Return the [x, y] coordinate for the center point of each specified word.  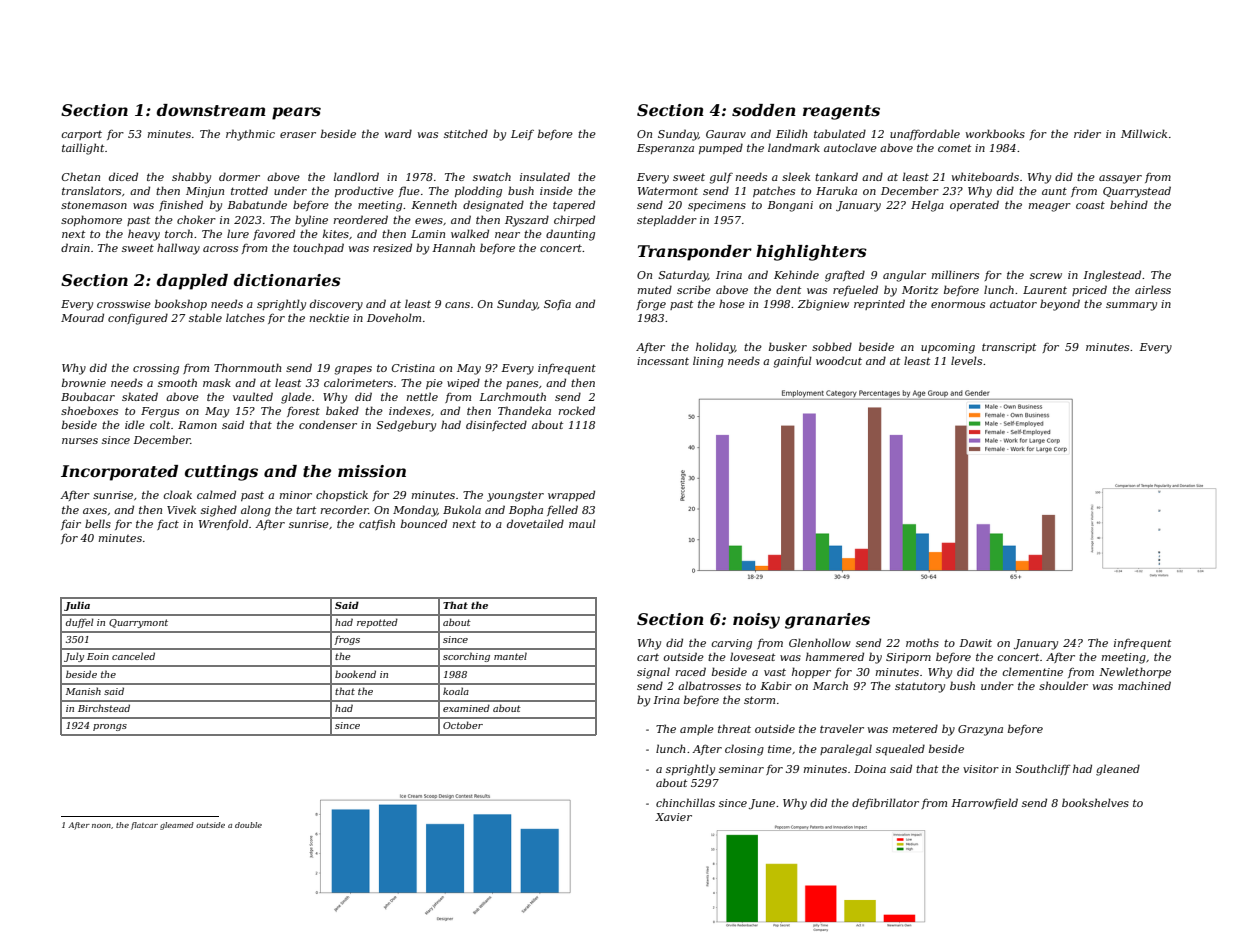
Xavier [673, 817]
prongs [110, 727]
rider [1087, 133]
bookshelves [1095, 802]
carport [81, 135]
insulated [545, 176]
